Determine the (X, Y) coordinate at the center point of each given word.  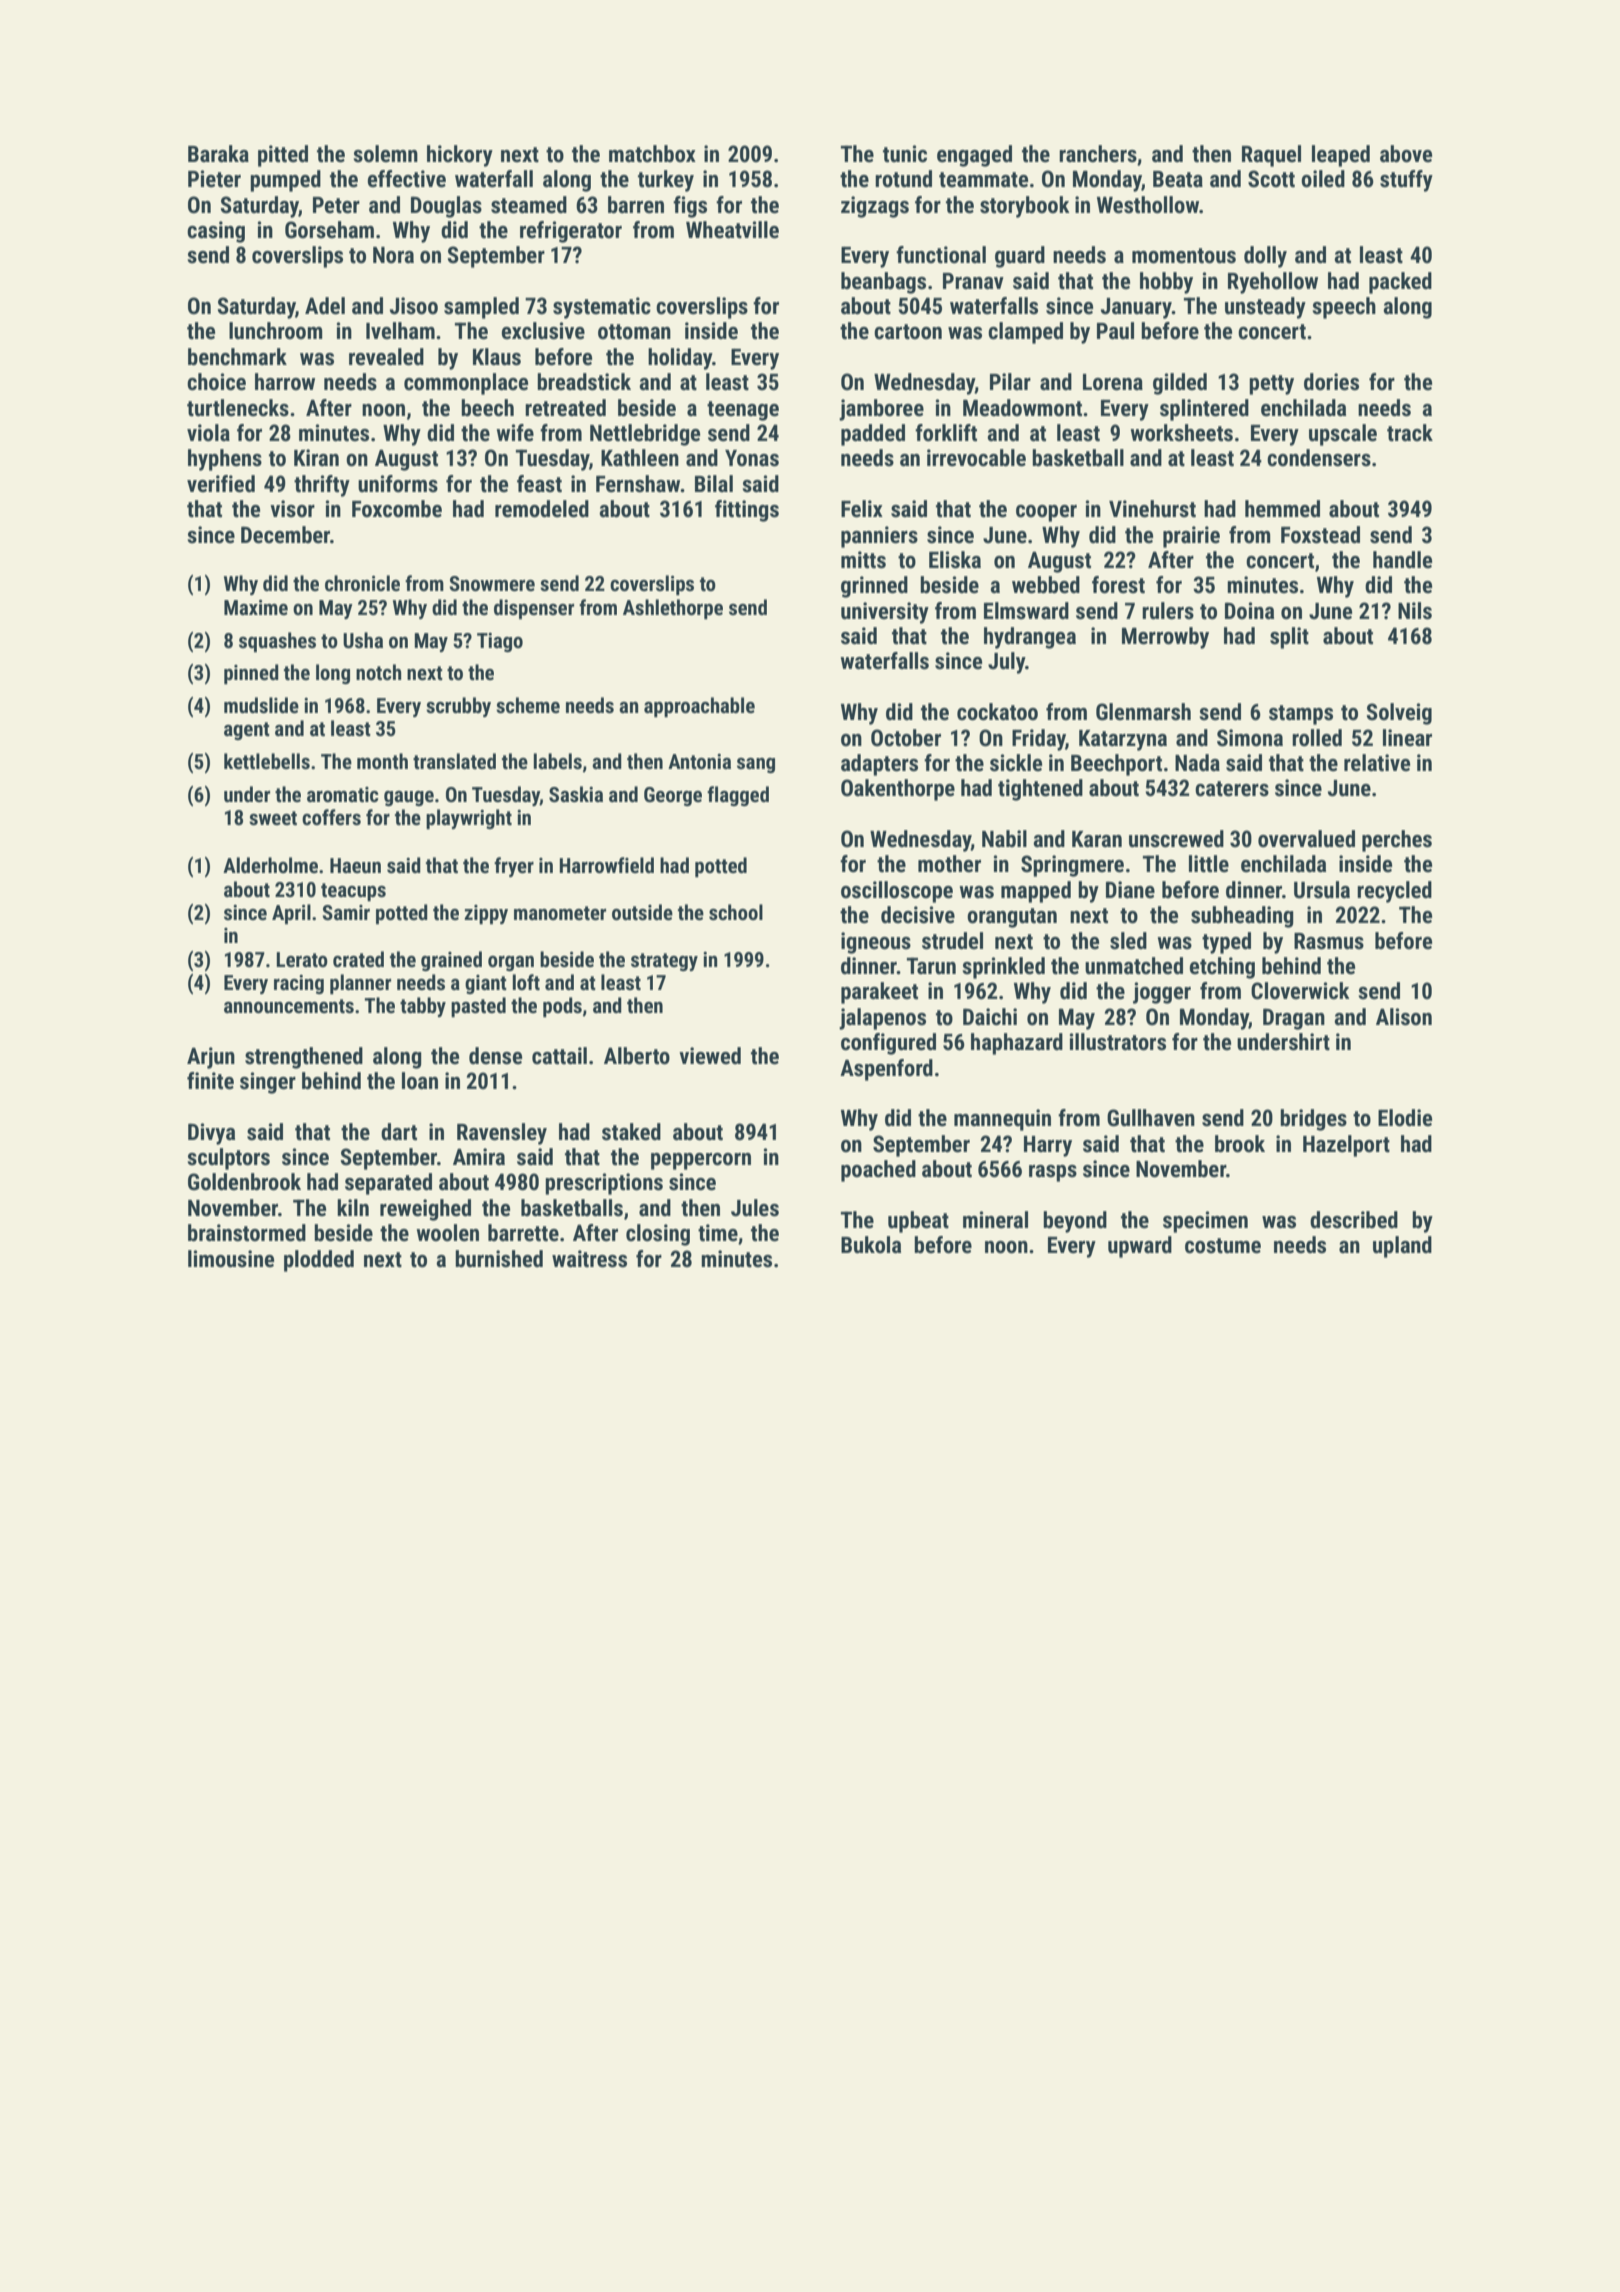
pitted (283, 156)
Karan (1097, 839)
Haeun (355, 865)
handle (1402, 560)
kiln (353, 1207)
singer (268, 1083)
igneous (876, 943)
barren (636, 205)
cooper (1046, 513)
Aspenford (886, 1070)
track (1410, 433)
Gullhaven (1151, 1118)
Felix (862, 509)
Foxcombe (397, 509)
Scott (1271, 179)
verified (221, 484)
